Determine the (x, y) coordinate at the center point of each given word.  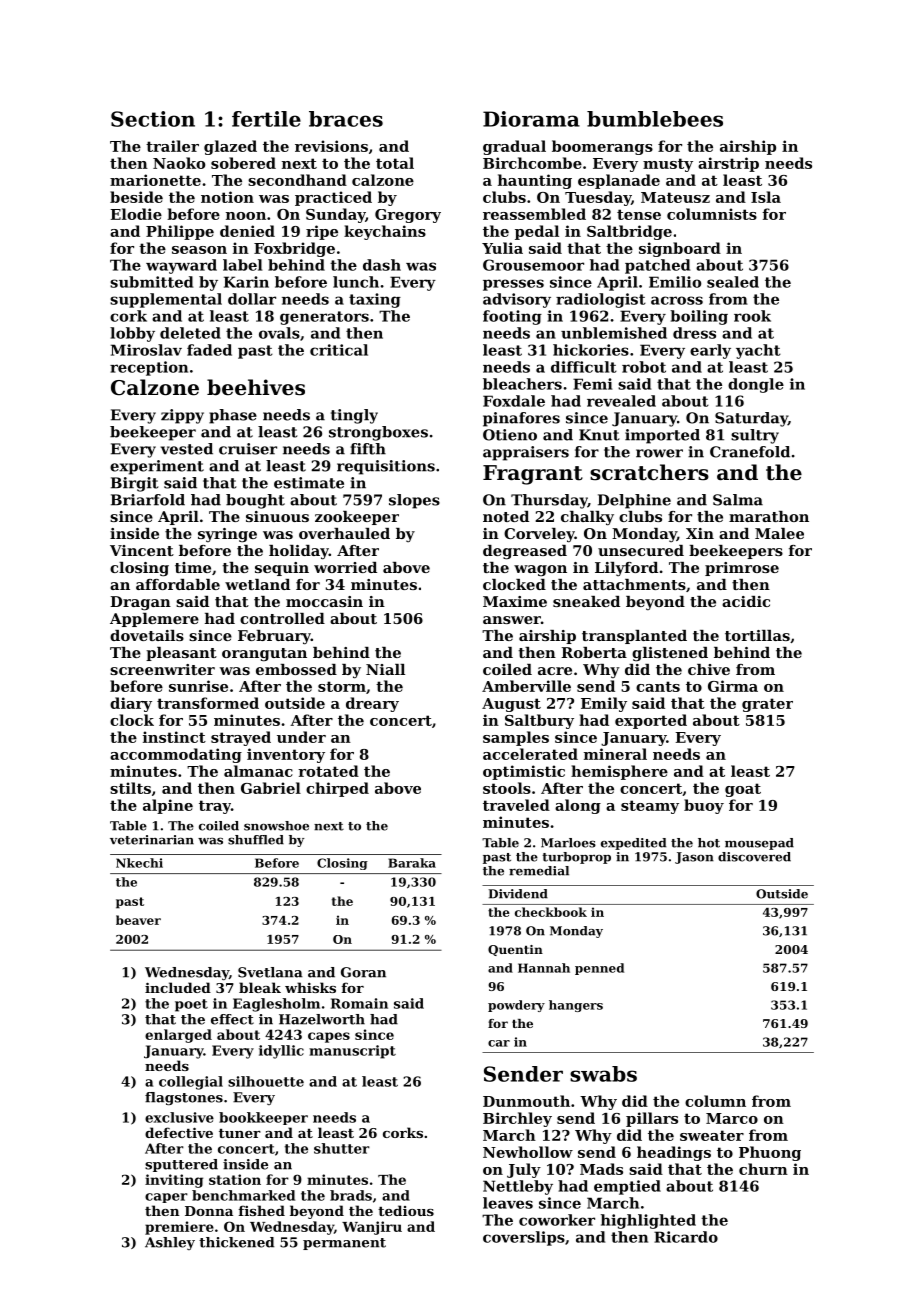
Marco (732, 1118)
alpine (168, 806)
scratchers (649, 472)
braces (346, 119)
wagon (540, 570)
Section (153, 119)
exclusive (179, 1117)
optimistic (524, 772)
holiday (299, 552)
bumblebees (655, 119)
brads (351, 1195)
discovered (754, 857)
